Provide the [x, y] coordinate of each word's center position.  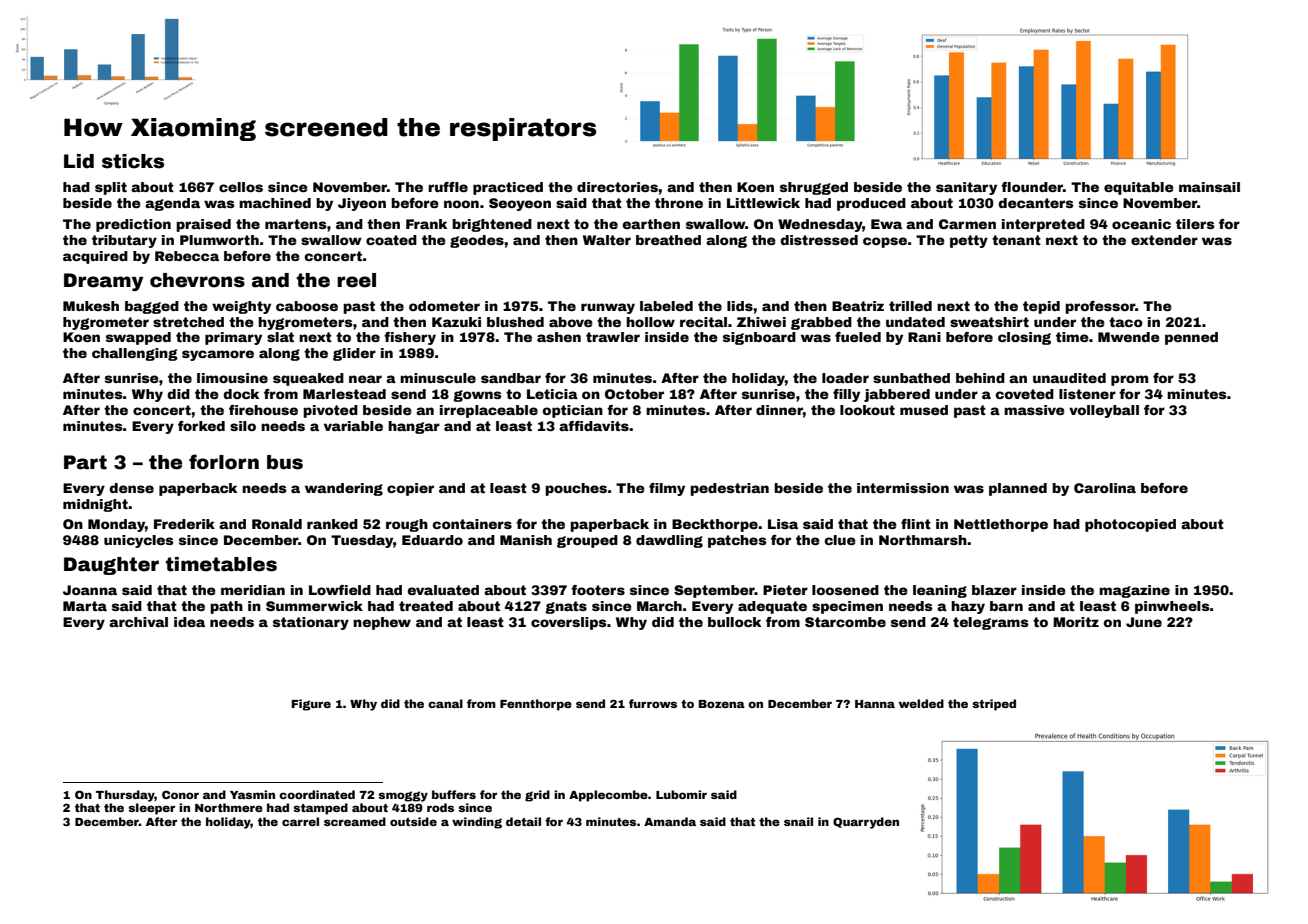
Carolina [1105, 488]
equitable [1139, 188]
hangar [414, 427]
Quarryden [866, 823]
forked [201, 426]
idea [189, 622]
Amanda [670, 821]
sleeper [151, 809]
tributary [124, 241]
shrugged [814, 188]
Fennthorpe [536, 705]
